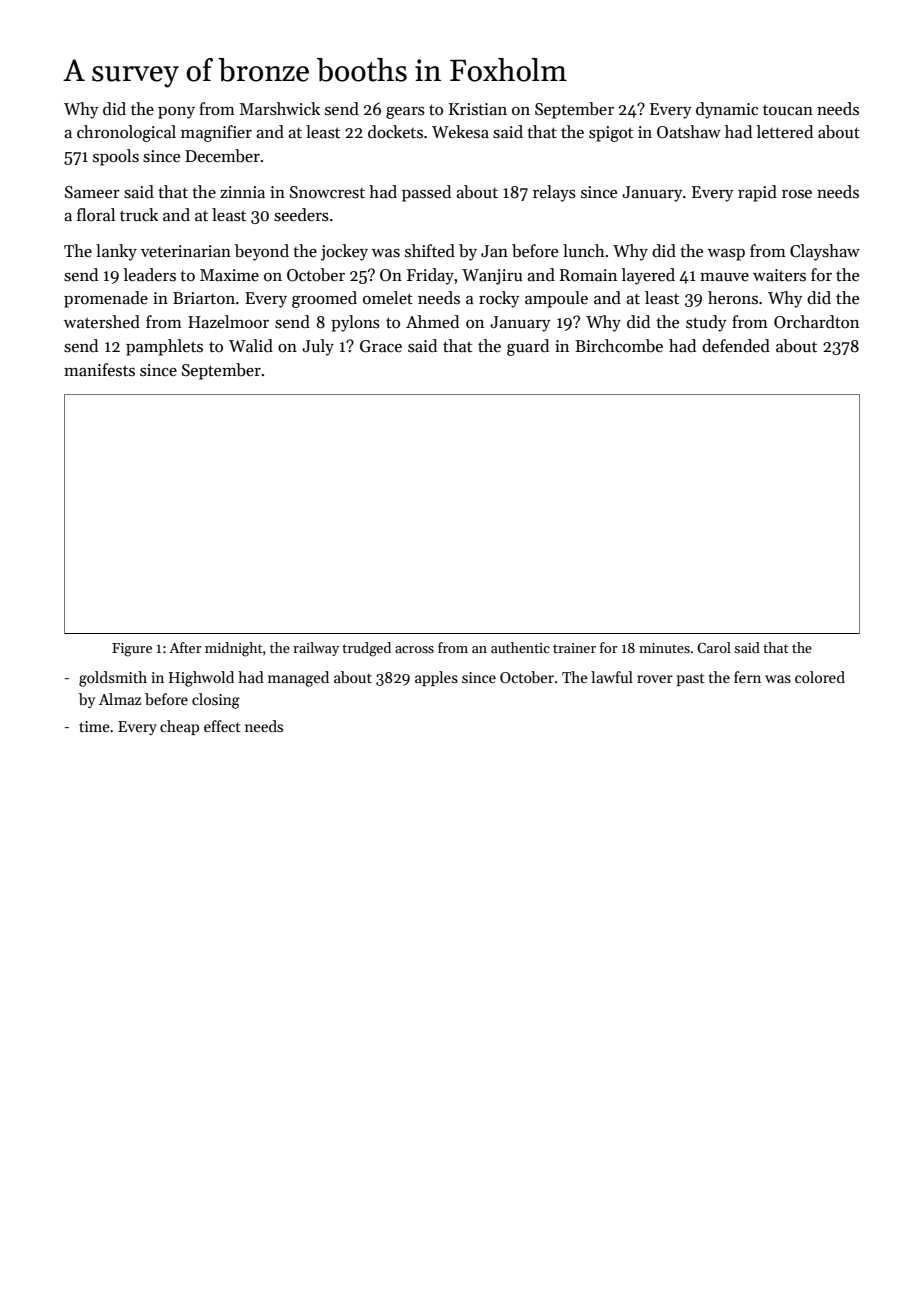 Image resolution: width=924 pixels, height=1308 pixels. I want to click on magnifier, so click(216, 133).
